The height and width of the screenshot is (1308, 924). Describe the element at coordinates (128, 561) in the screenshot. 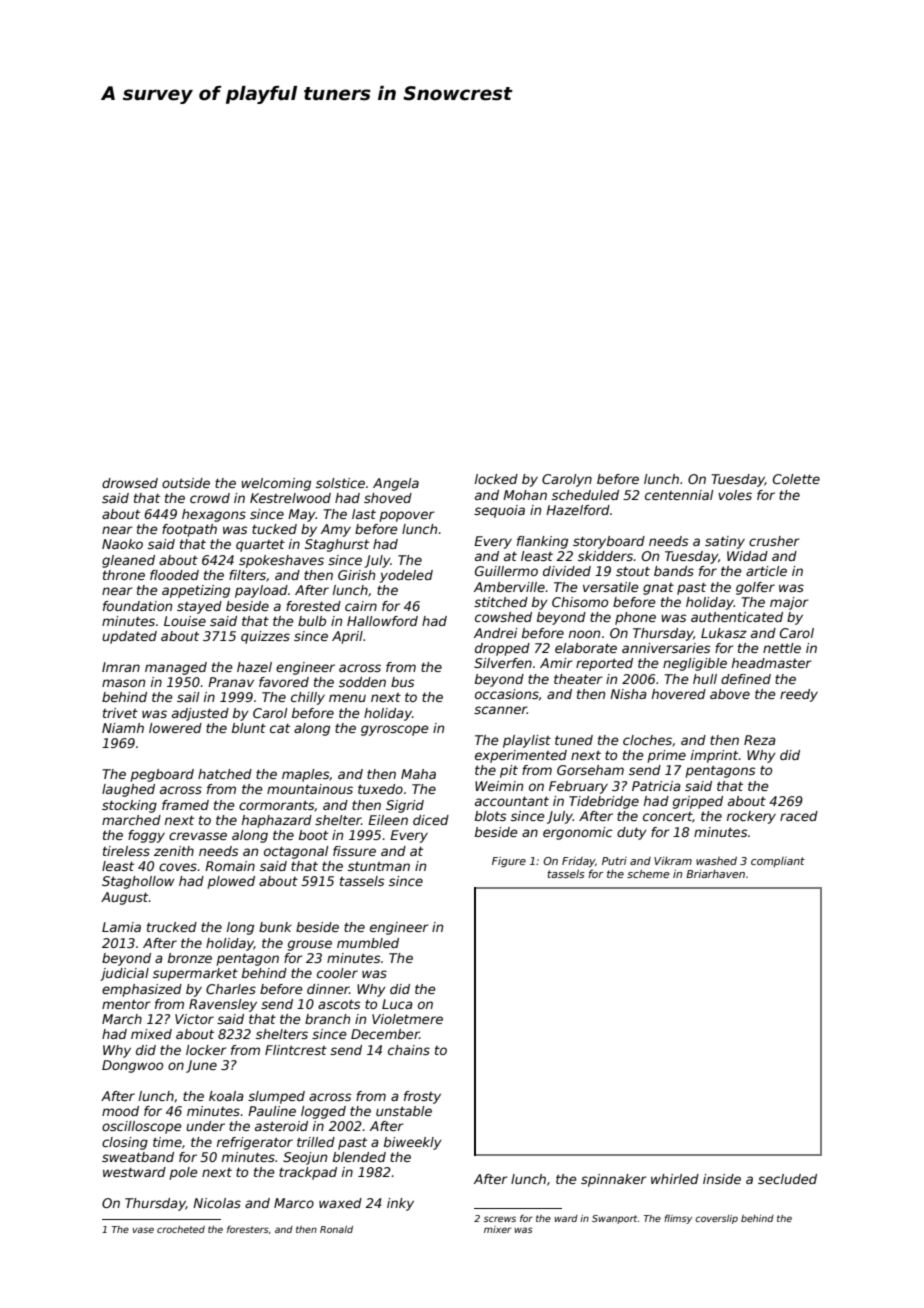

I see `gleaned` at that location.
